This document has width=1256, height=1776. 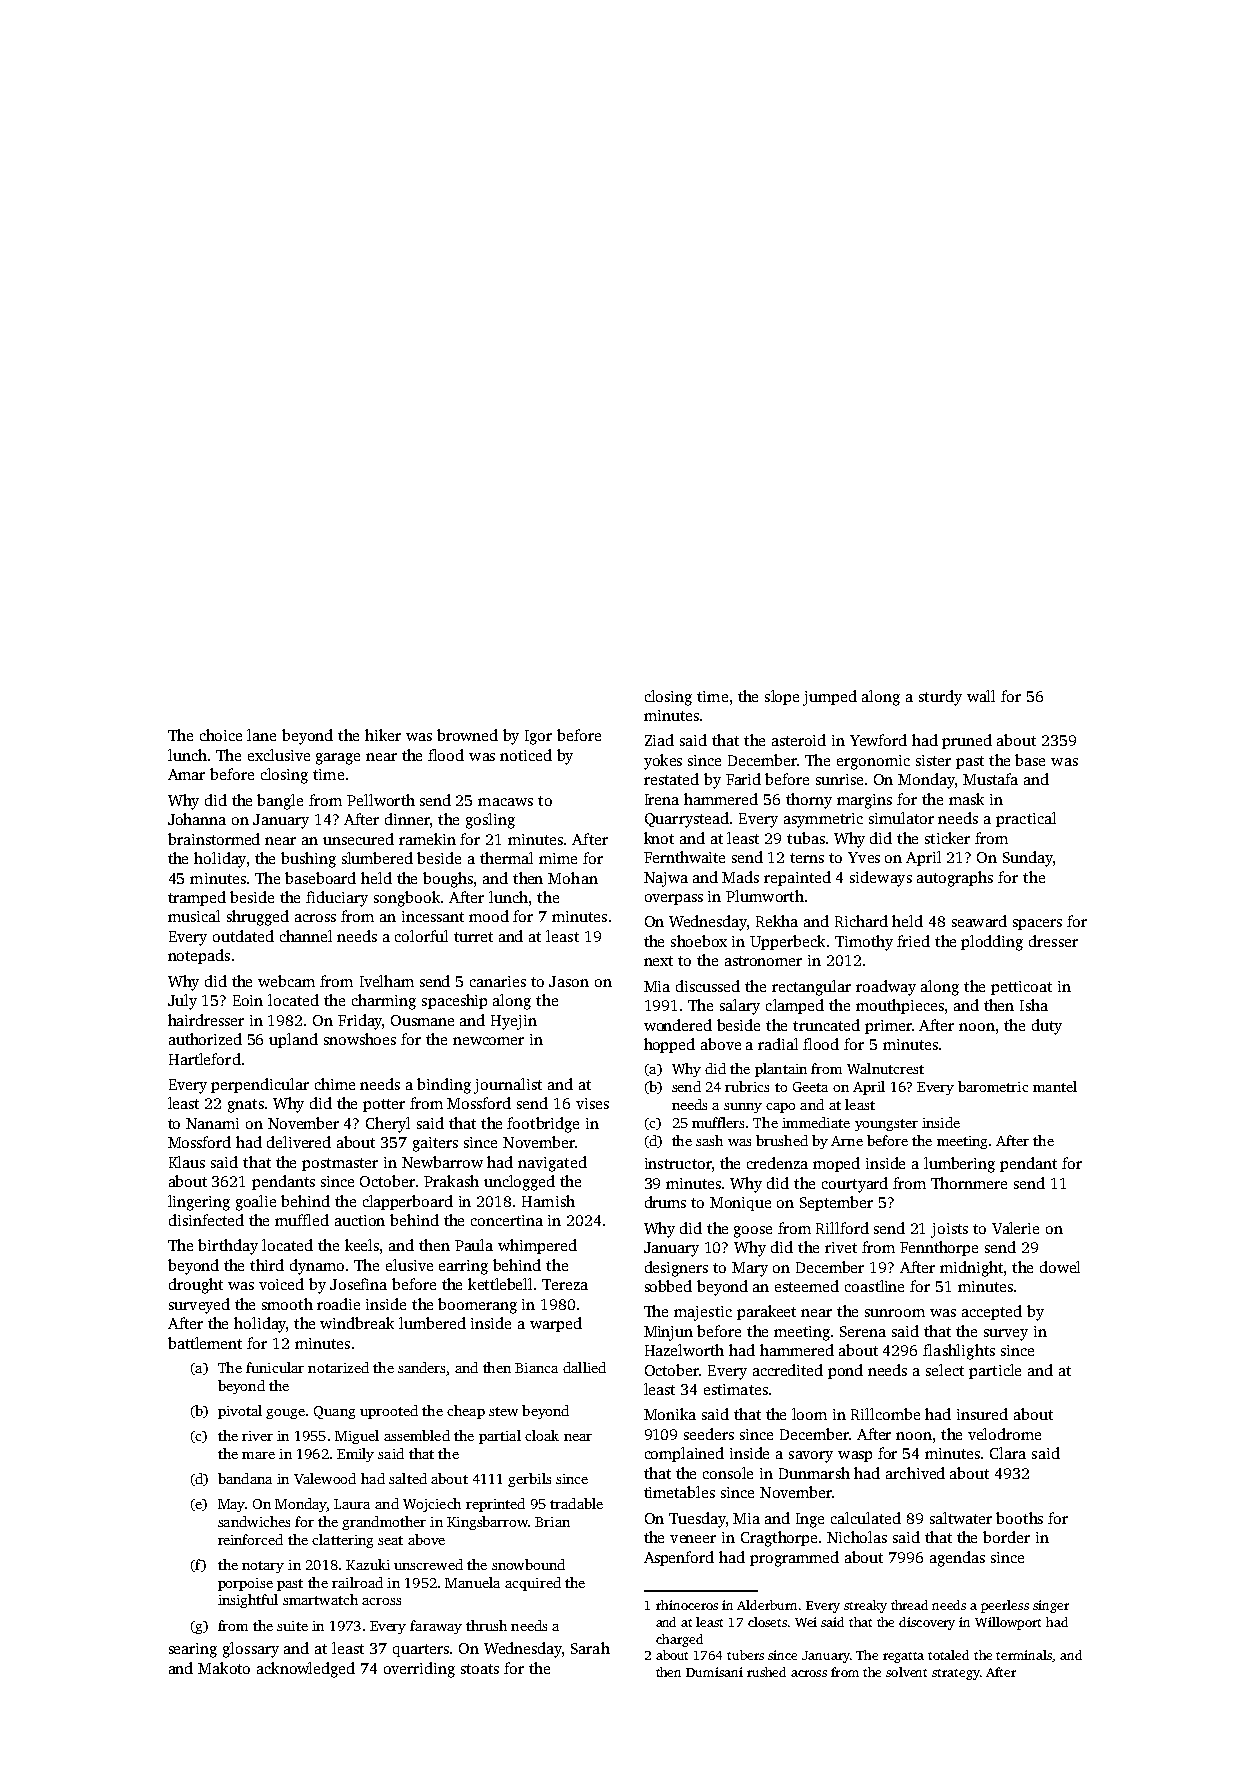 What do you see at coordinates (992, 1312) in the document?
I see `accepted` at bounding box center [992, 1312].
